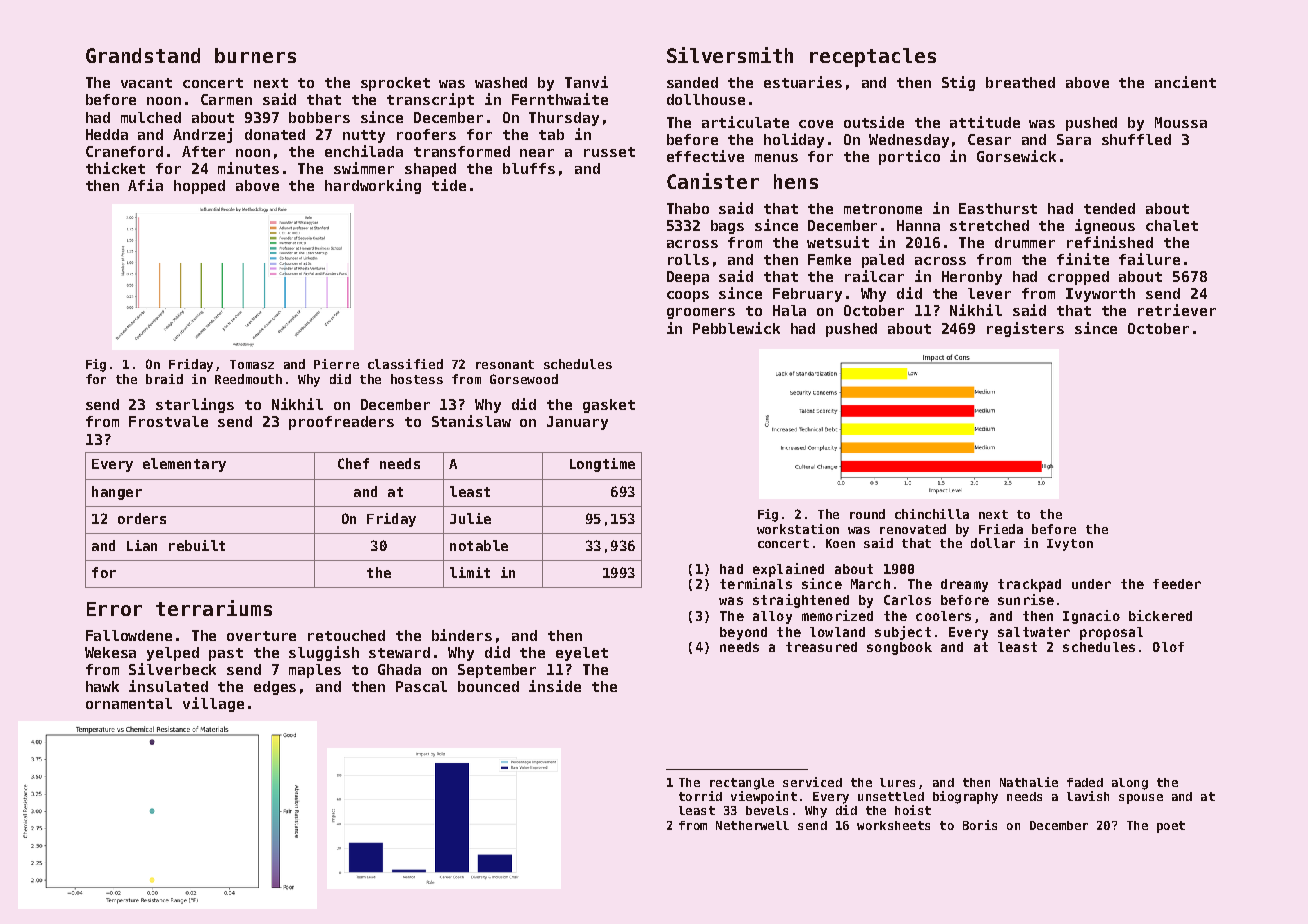  What do you see at coordinates (213, 704) in the document?
I see `village` at bounding box center [213, 704].
